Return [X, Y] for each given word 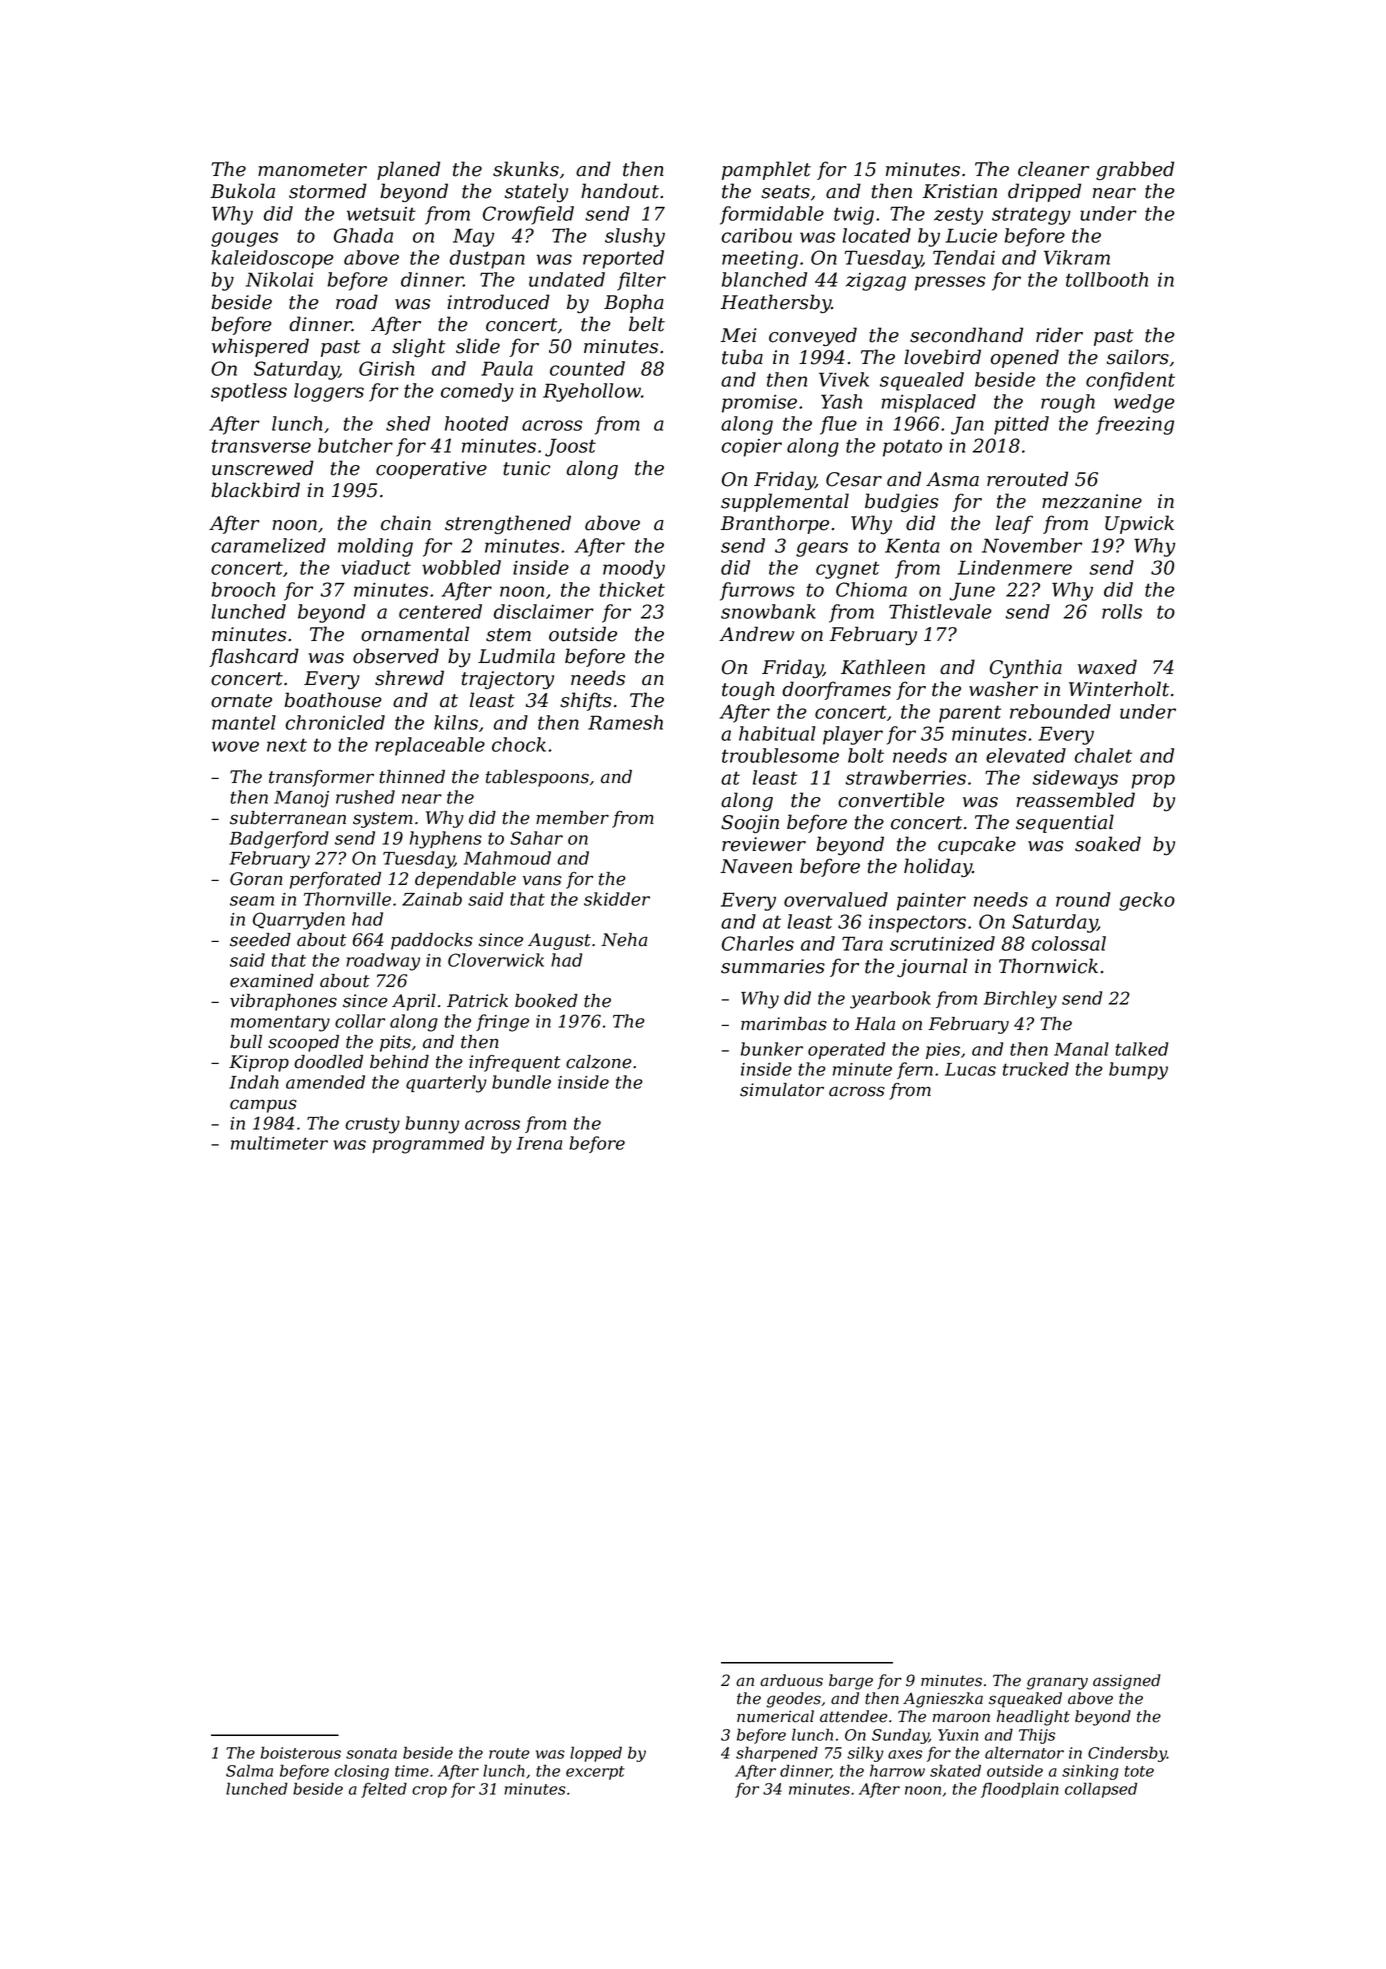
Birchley [1020, 1000]
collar [360, 1021]
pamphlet [766, 170]
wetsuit [381, 214]
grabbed [1135, 170]
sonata [371, 1753]
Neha [624, 940]
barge [851, 1682]
